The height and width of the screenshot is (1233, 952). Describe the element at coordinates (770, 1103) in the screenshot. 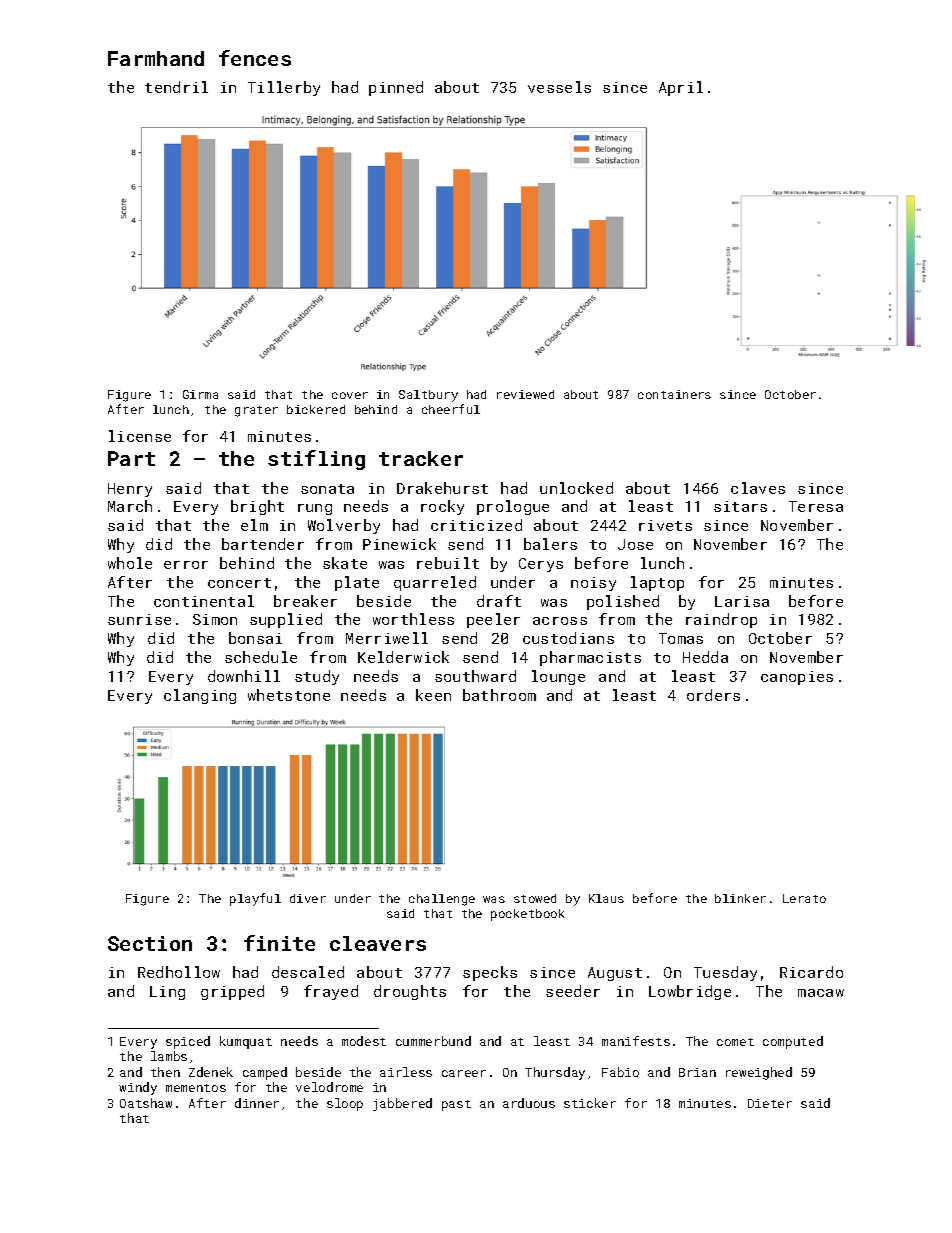

I see `Dieter` at that location.
